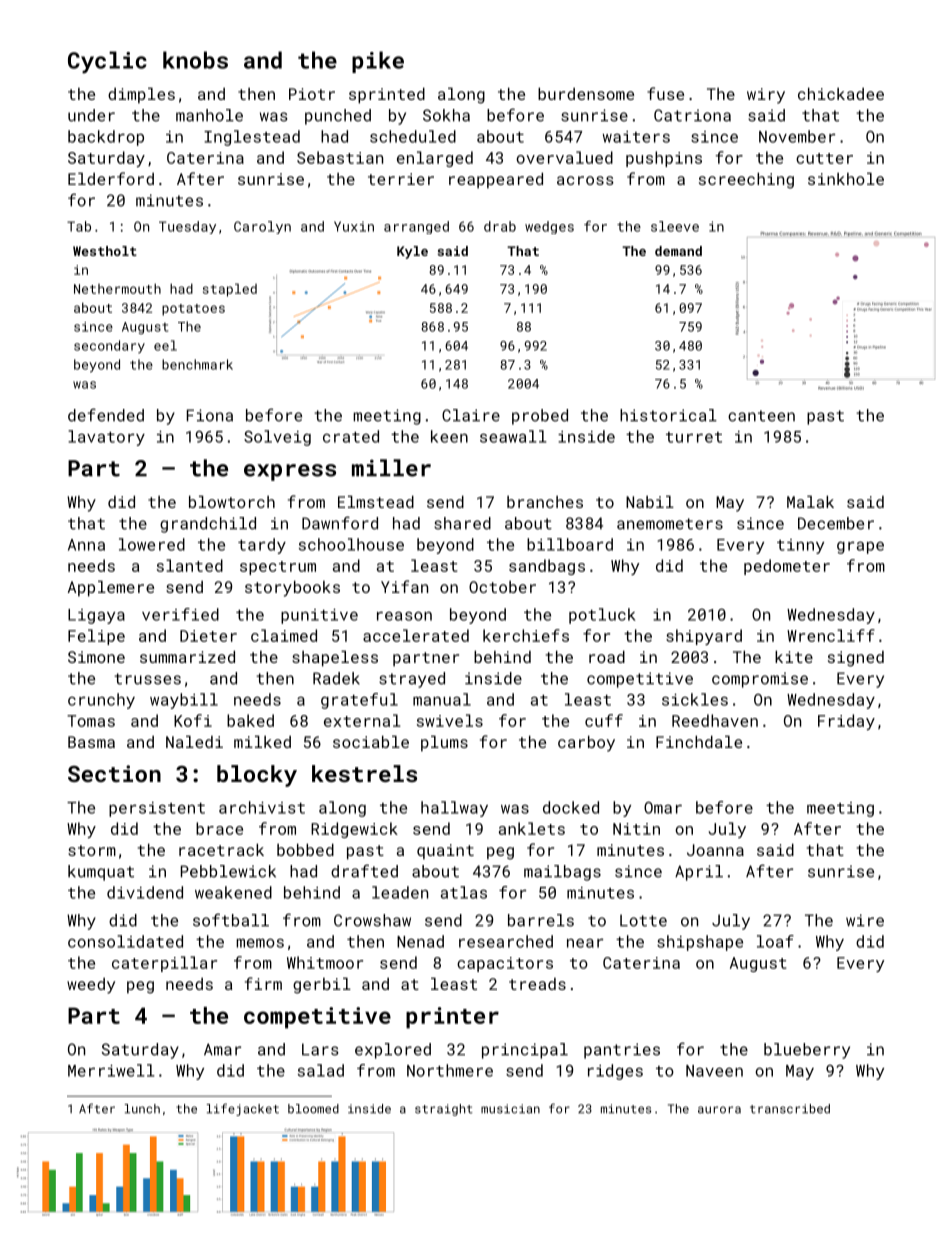  What do you see at coordinates (91, 115) in the page?
I see `under` at bounding box center [91, 115].
